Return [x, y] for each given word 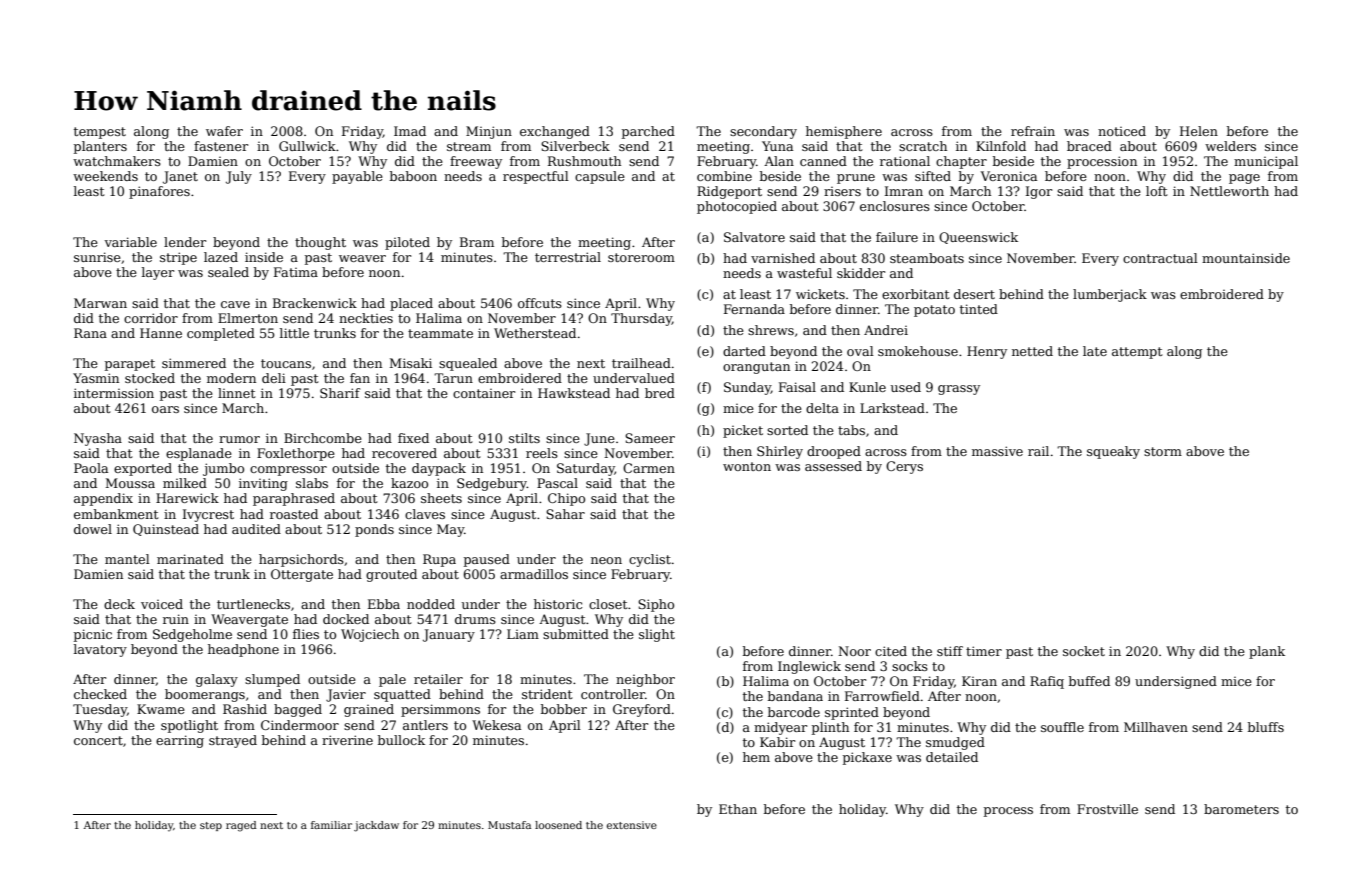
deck [119, 604]
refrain [1033, 131]
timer [984, 651]
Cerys [904, 467]
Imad [410, 131]
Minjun [489, 132]
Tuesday [100, 710]
